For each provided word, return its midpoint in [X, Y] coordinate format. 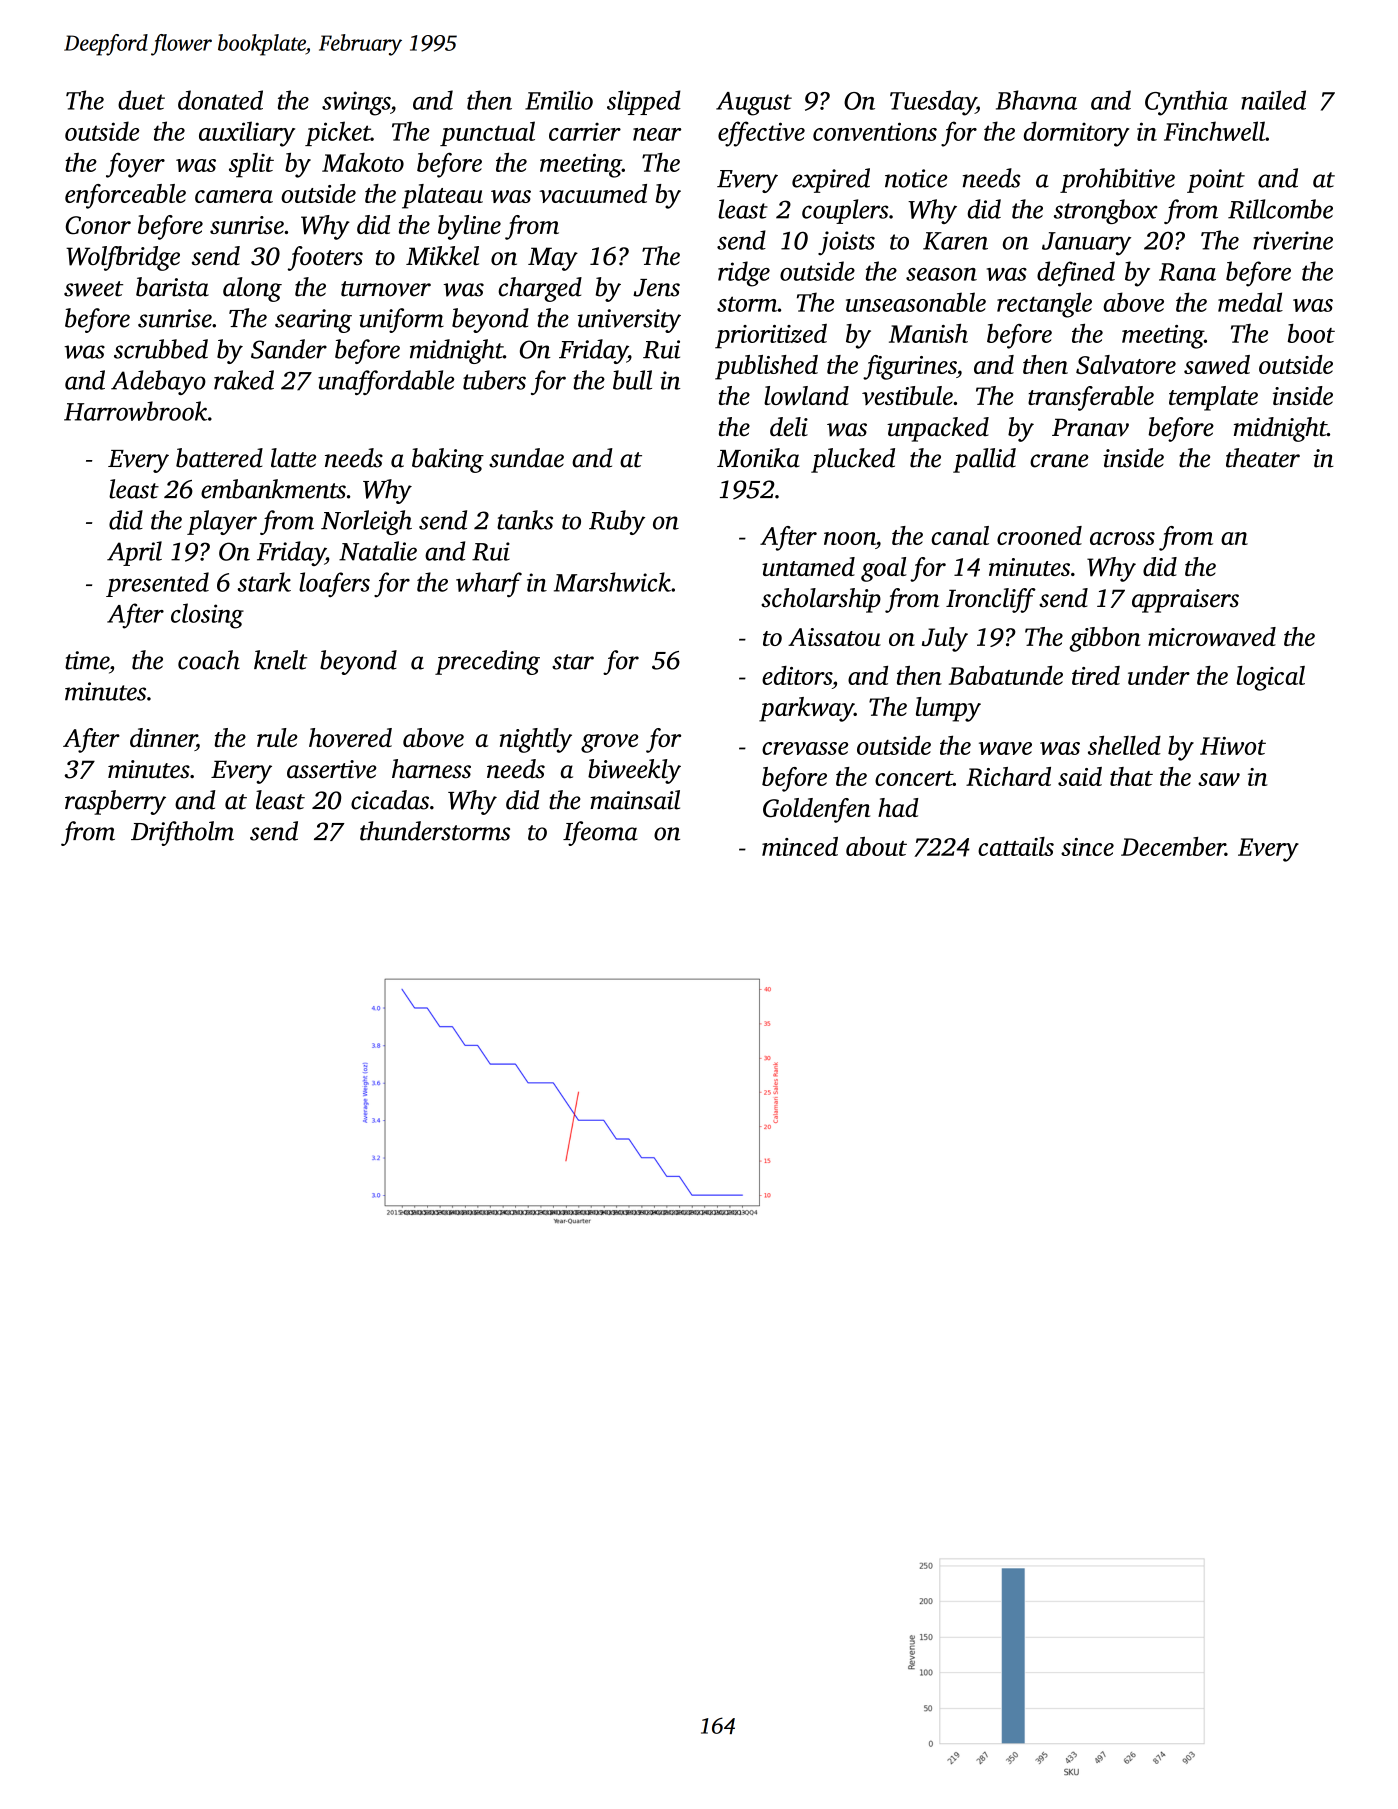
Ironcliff [991, 600]
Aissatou [834, 637]
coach [209, 660]
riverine [1293, 240]
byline [469, 227]
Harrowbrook [136, 411]
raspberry [115, 802]
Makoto [363, 162]
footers [325, 258]
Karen [955, 241]
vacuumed [593, 193]
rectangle [1044, 305]
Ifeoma [600, 833]
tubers [494, 380]
